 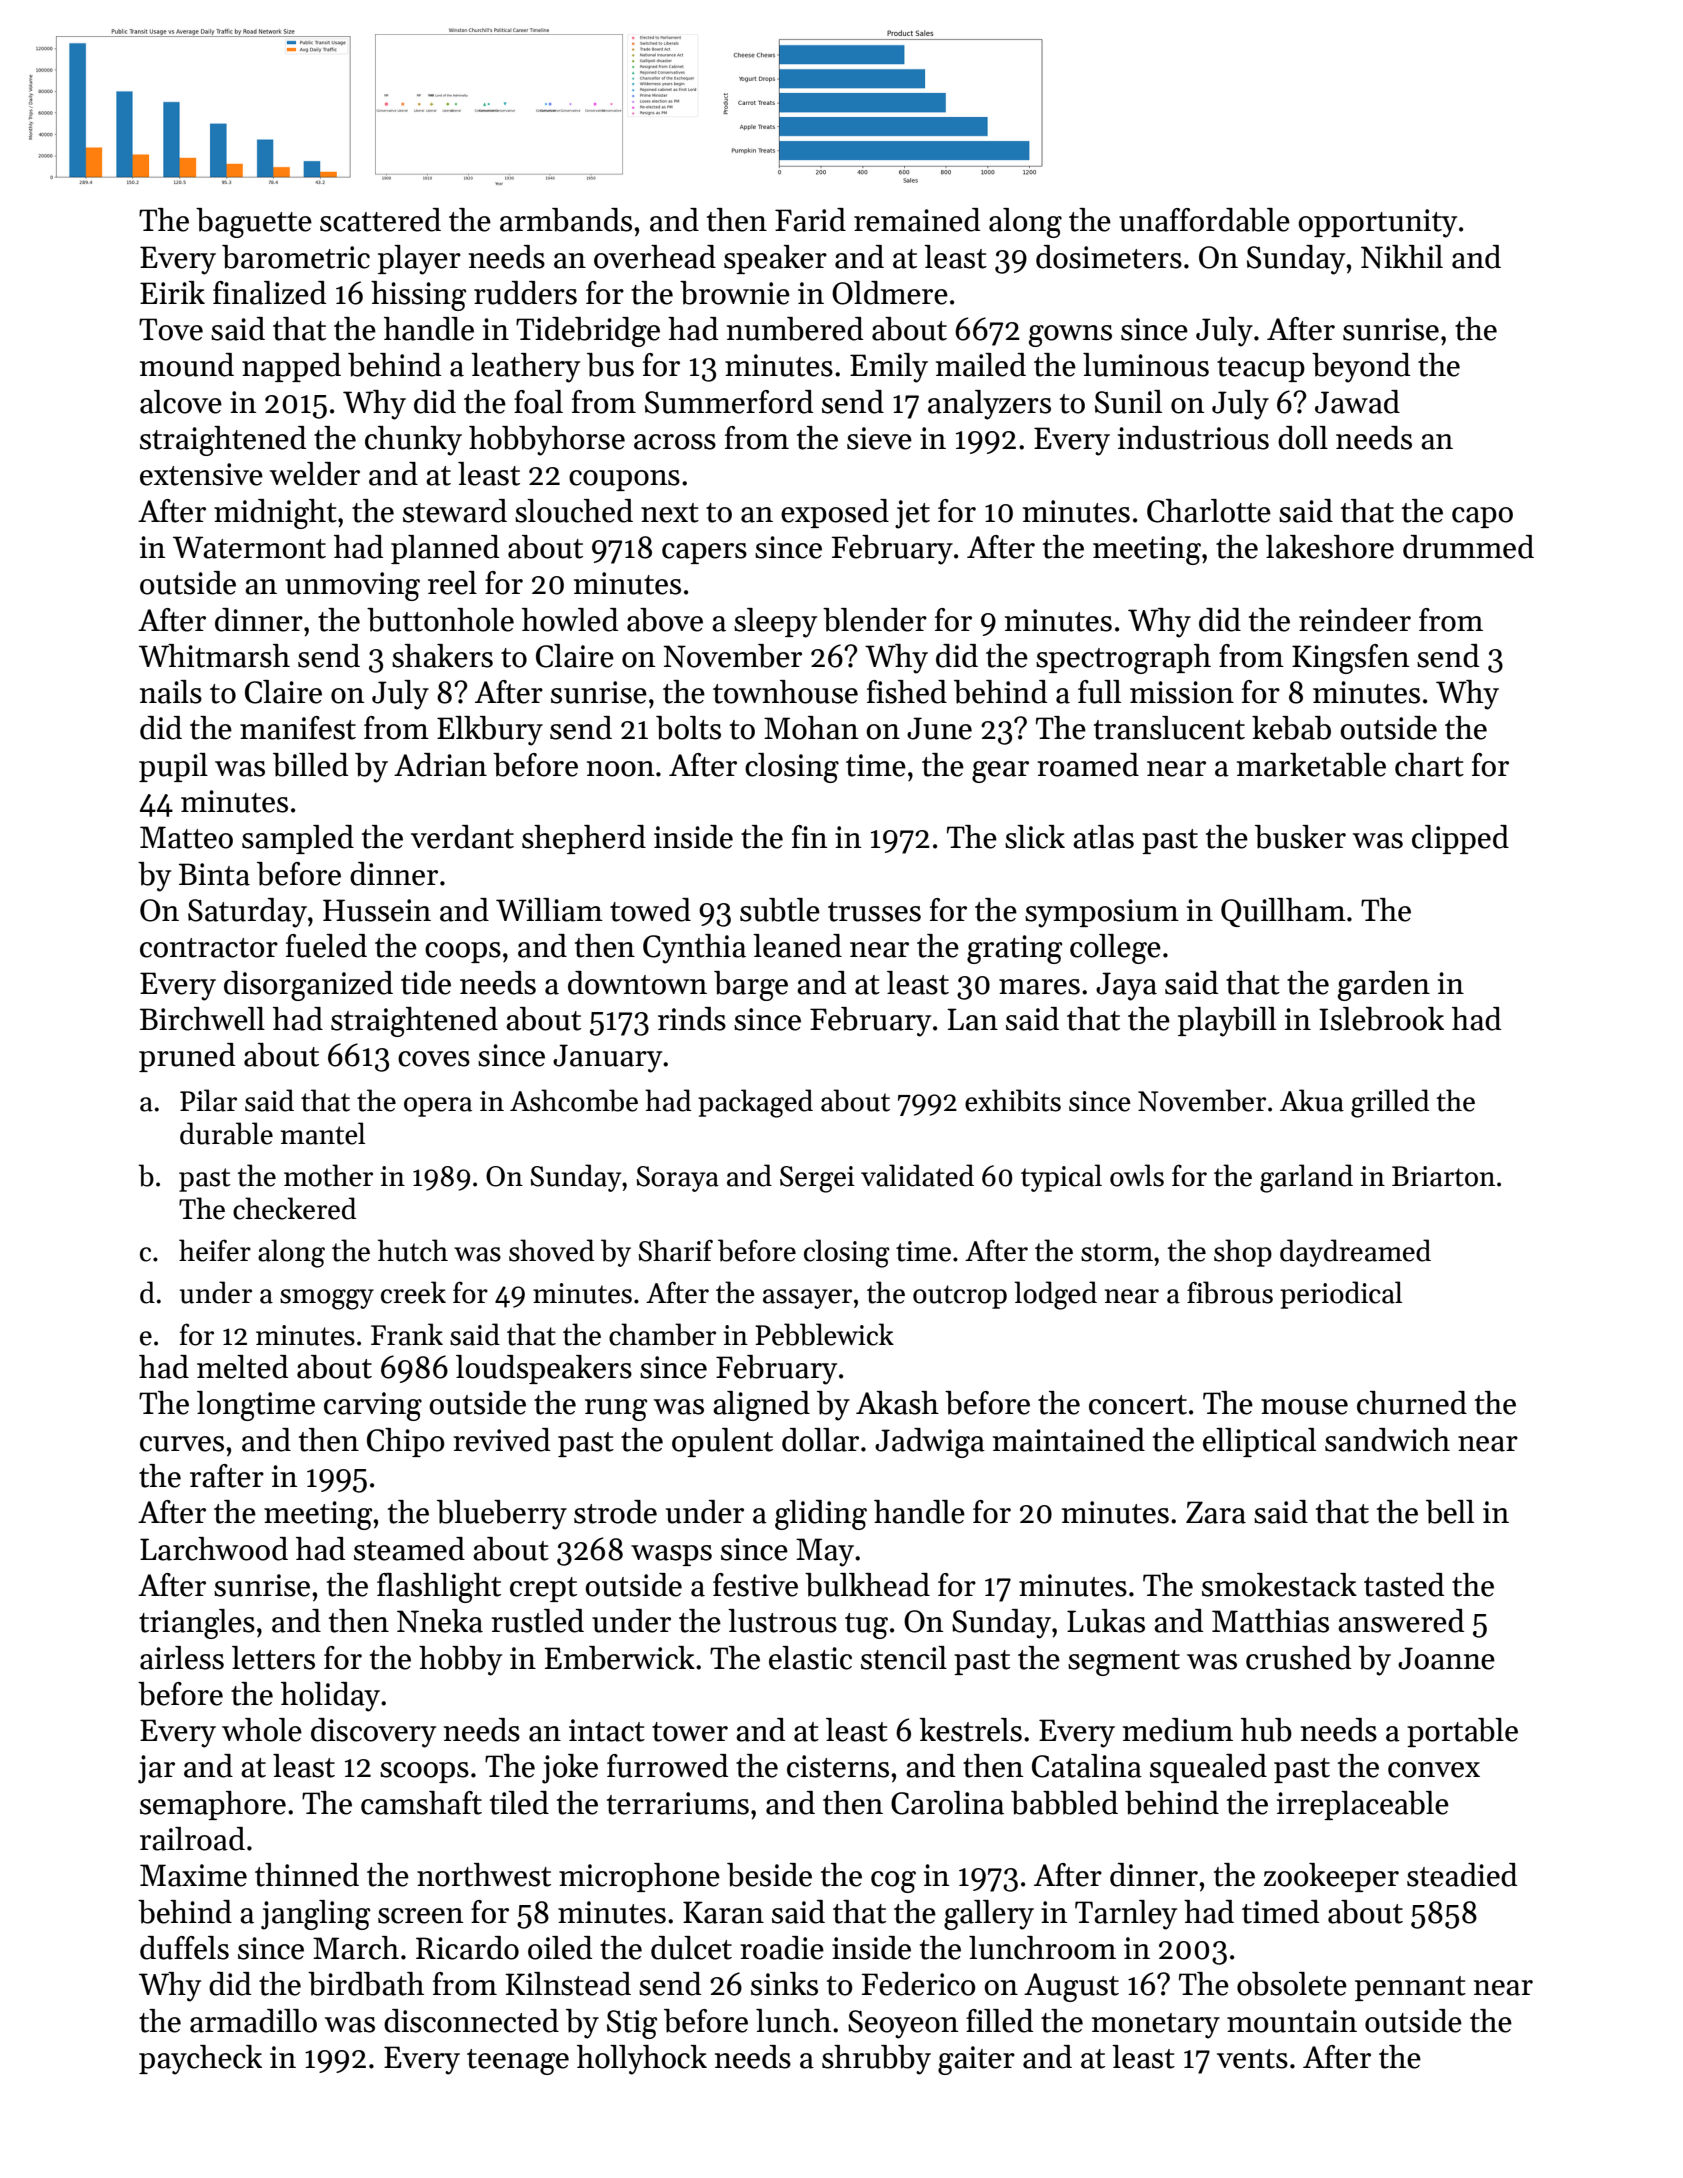 I want to click on cog, so click(x=893, y=1882).
